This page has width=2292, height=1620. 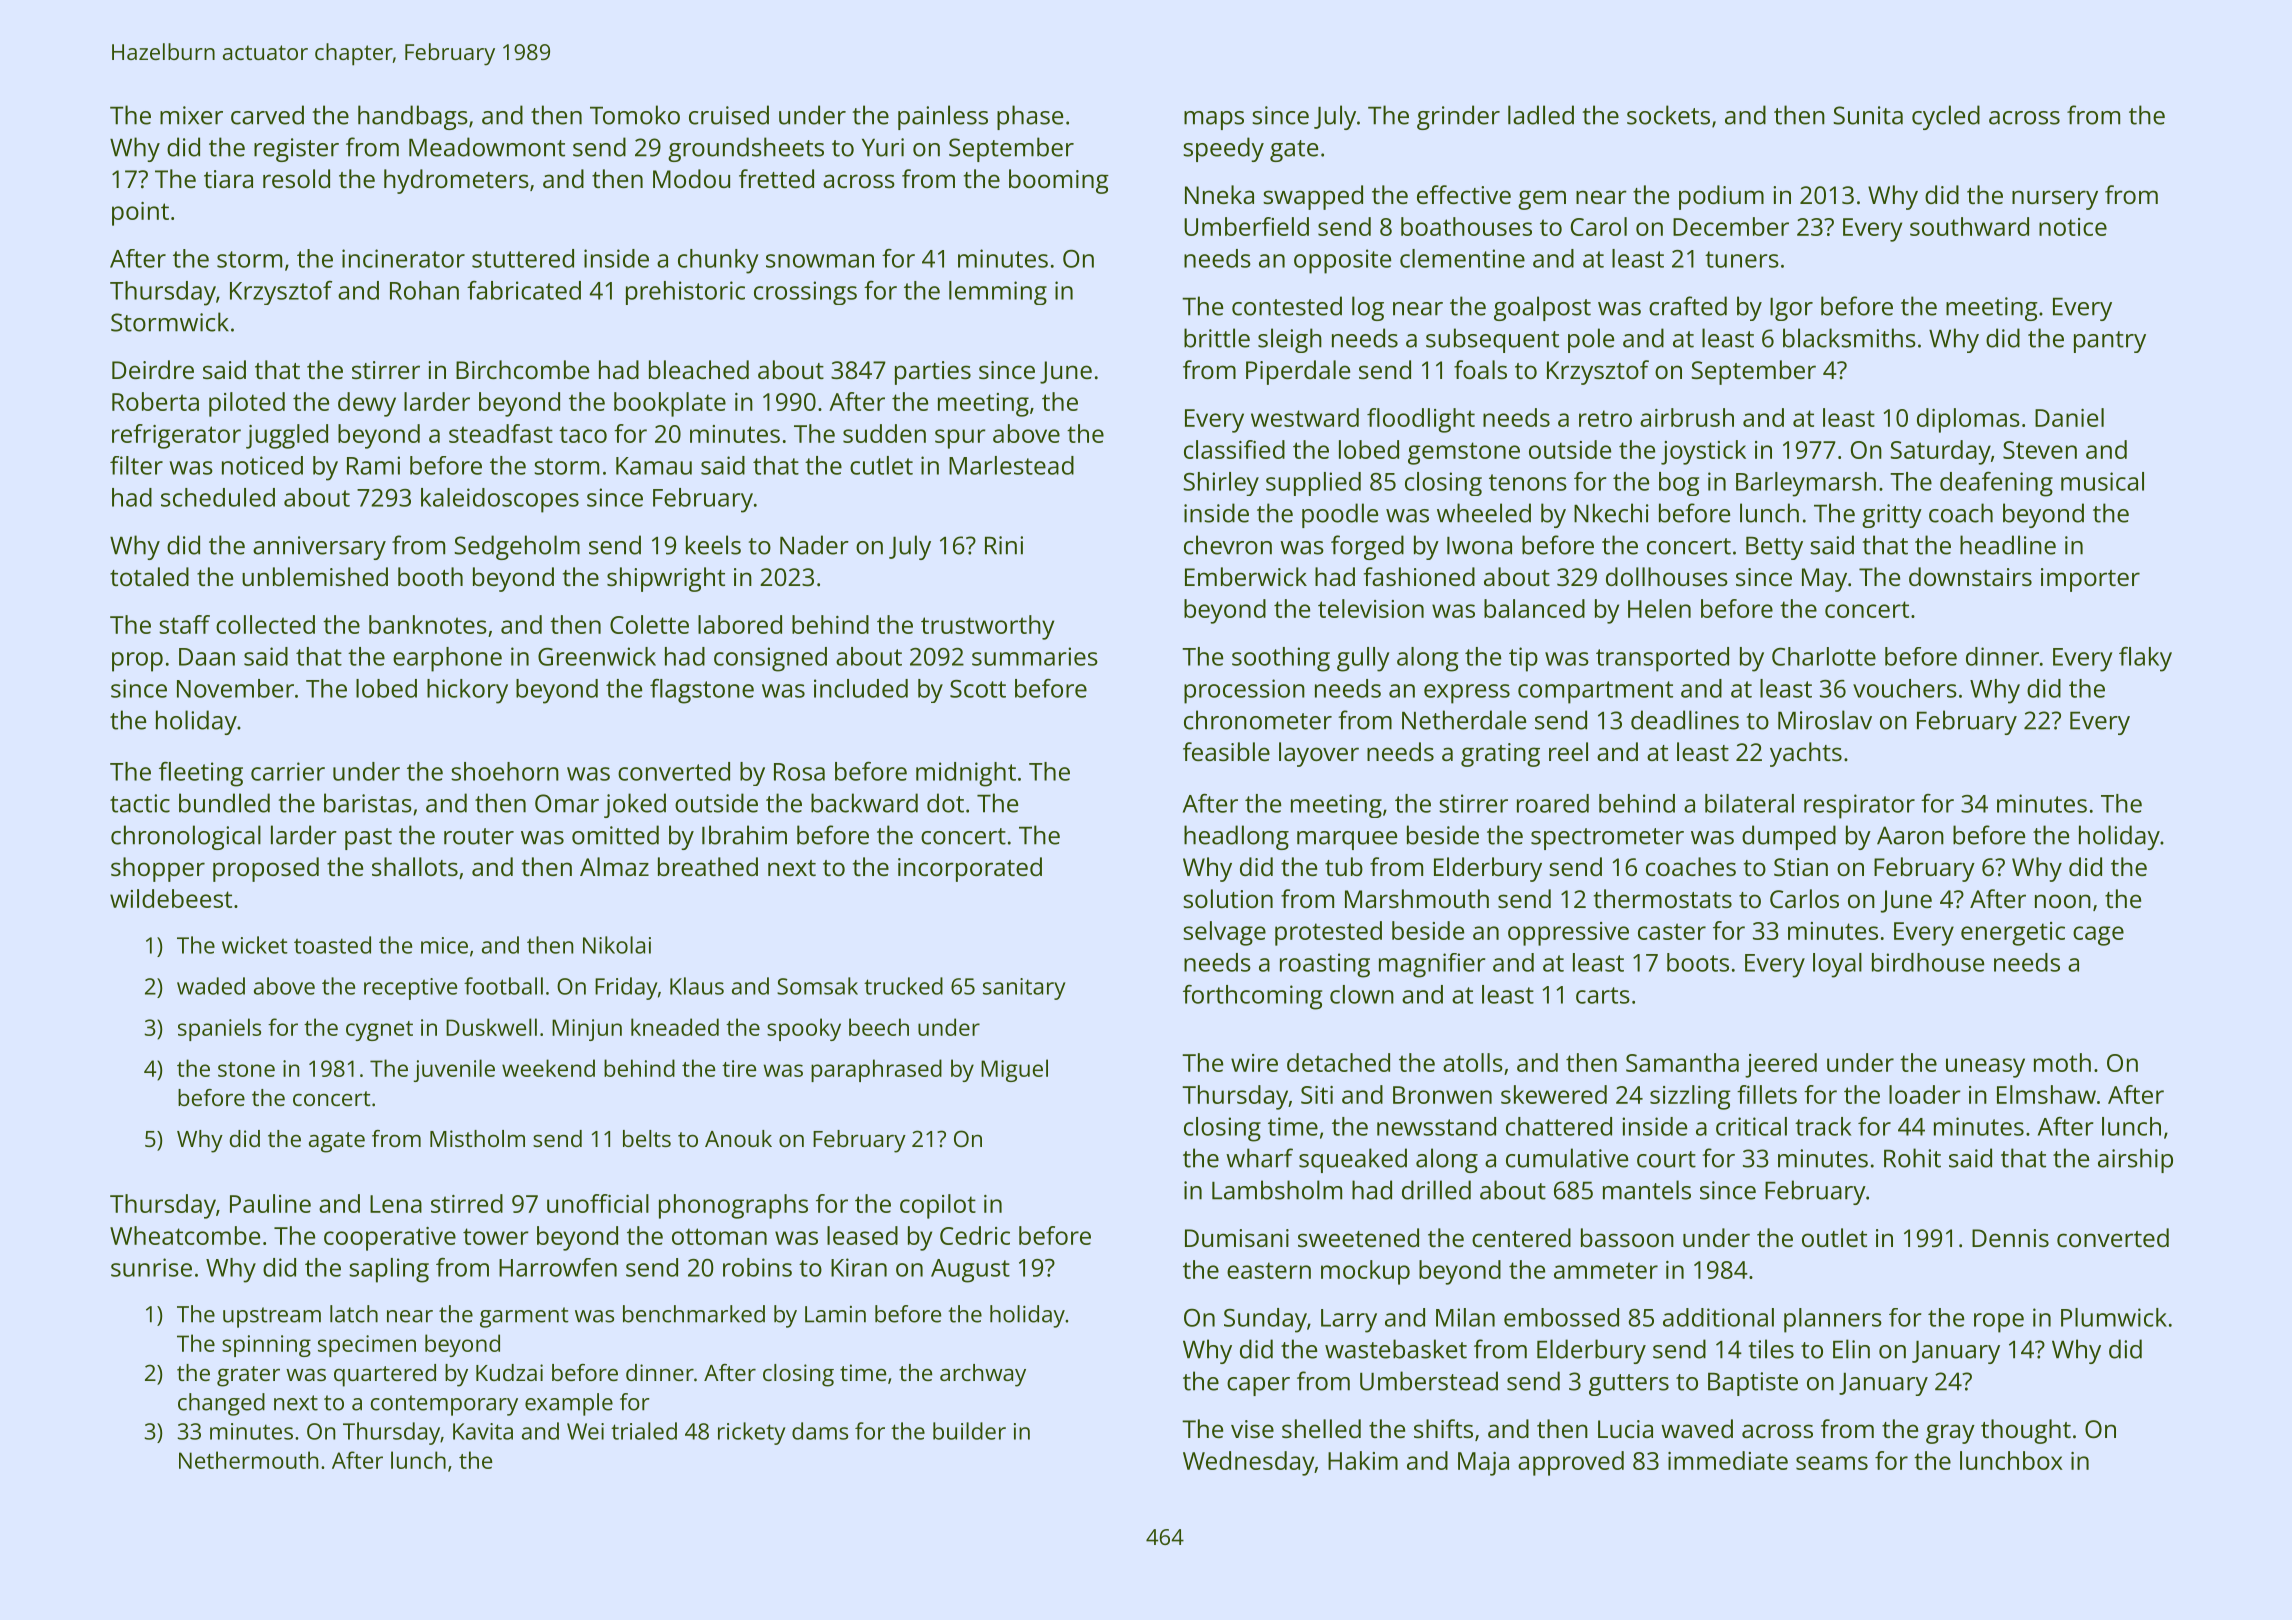 I want to click on opposite, so click(x=1342, y=261).
